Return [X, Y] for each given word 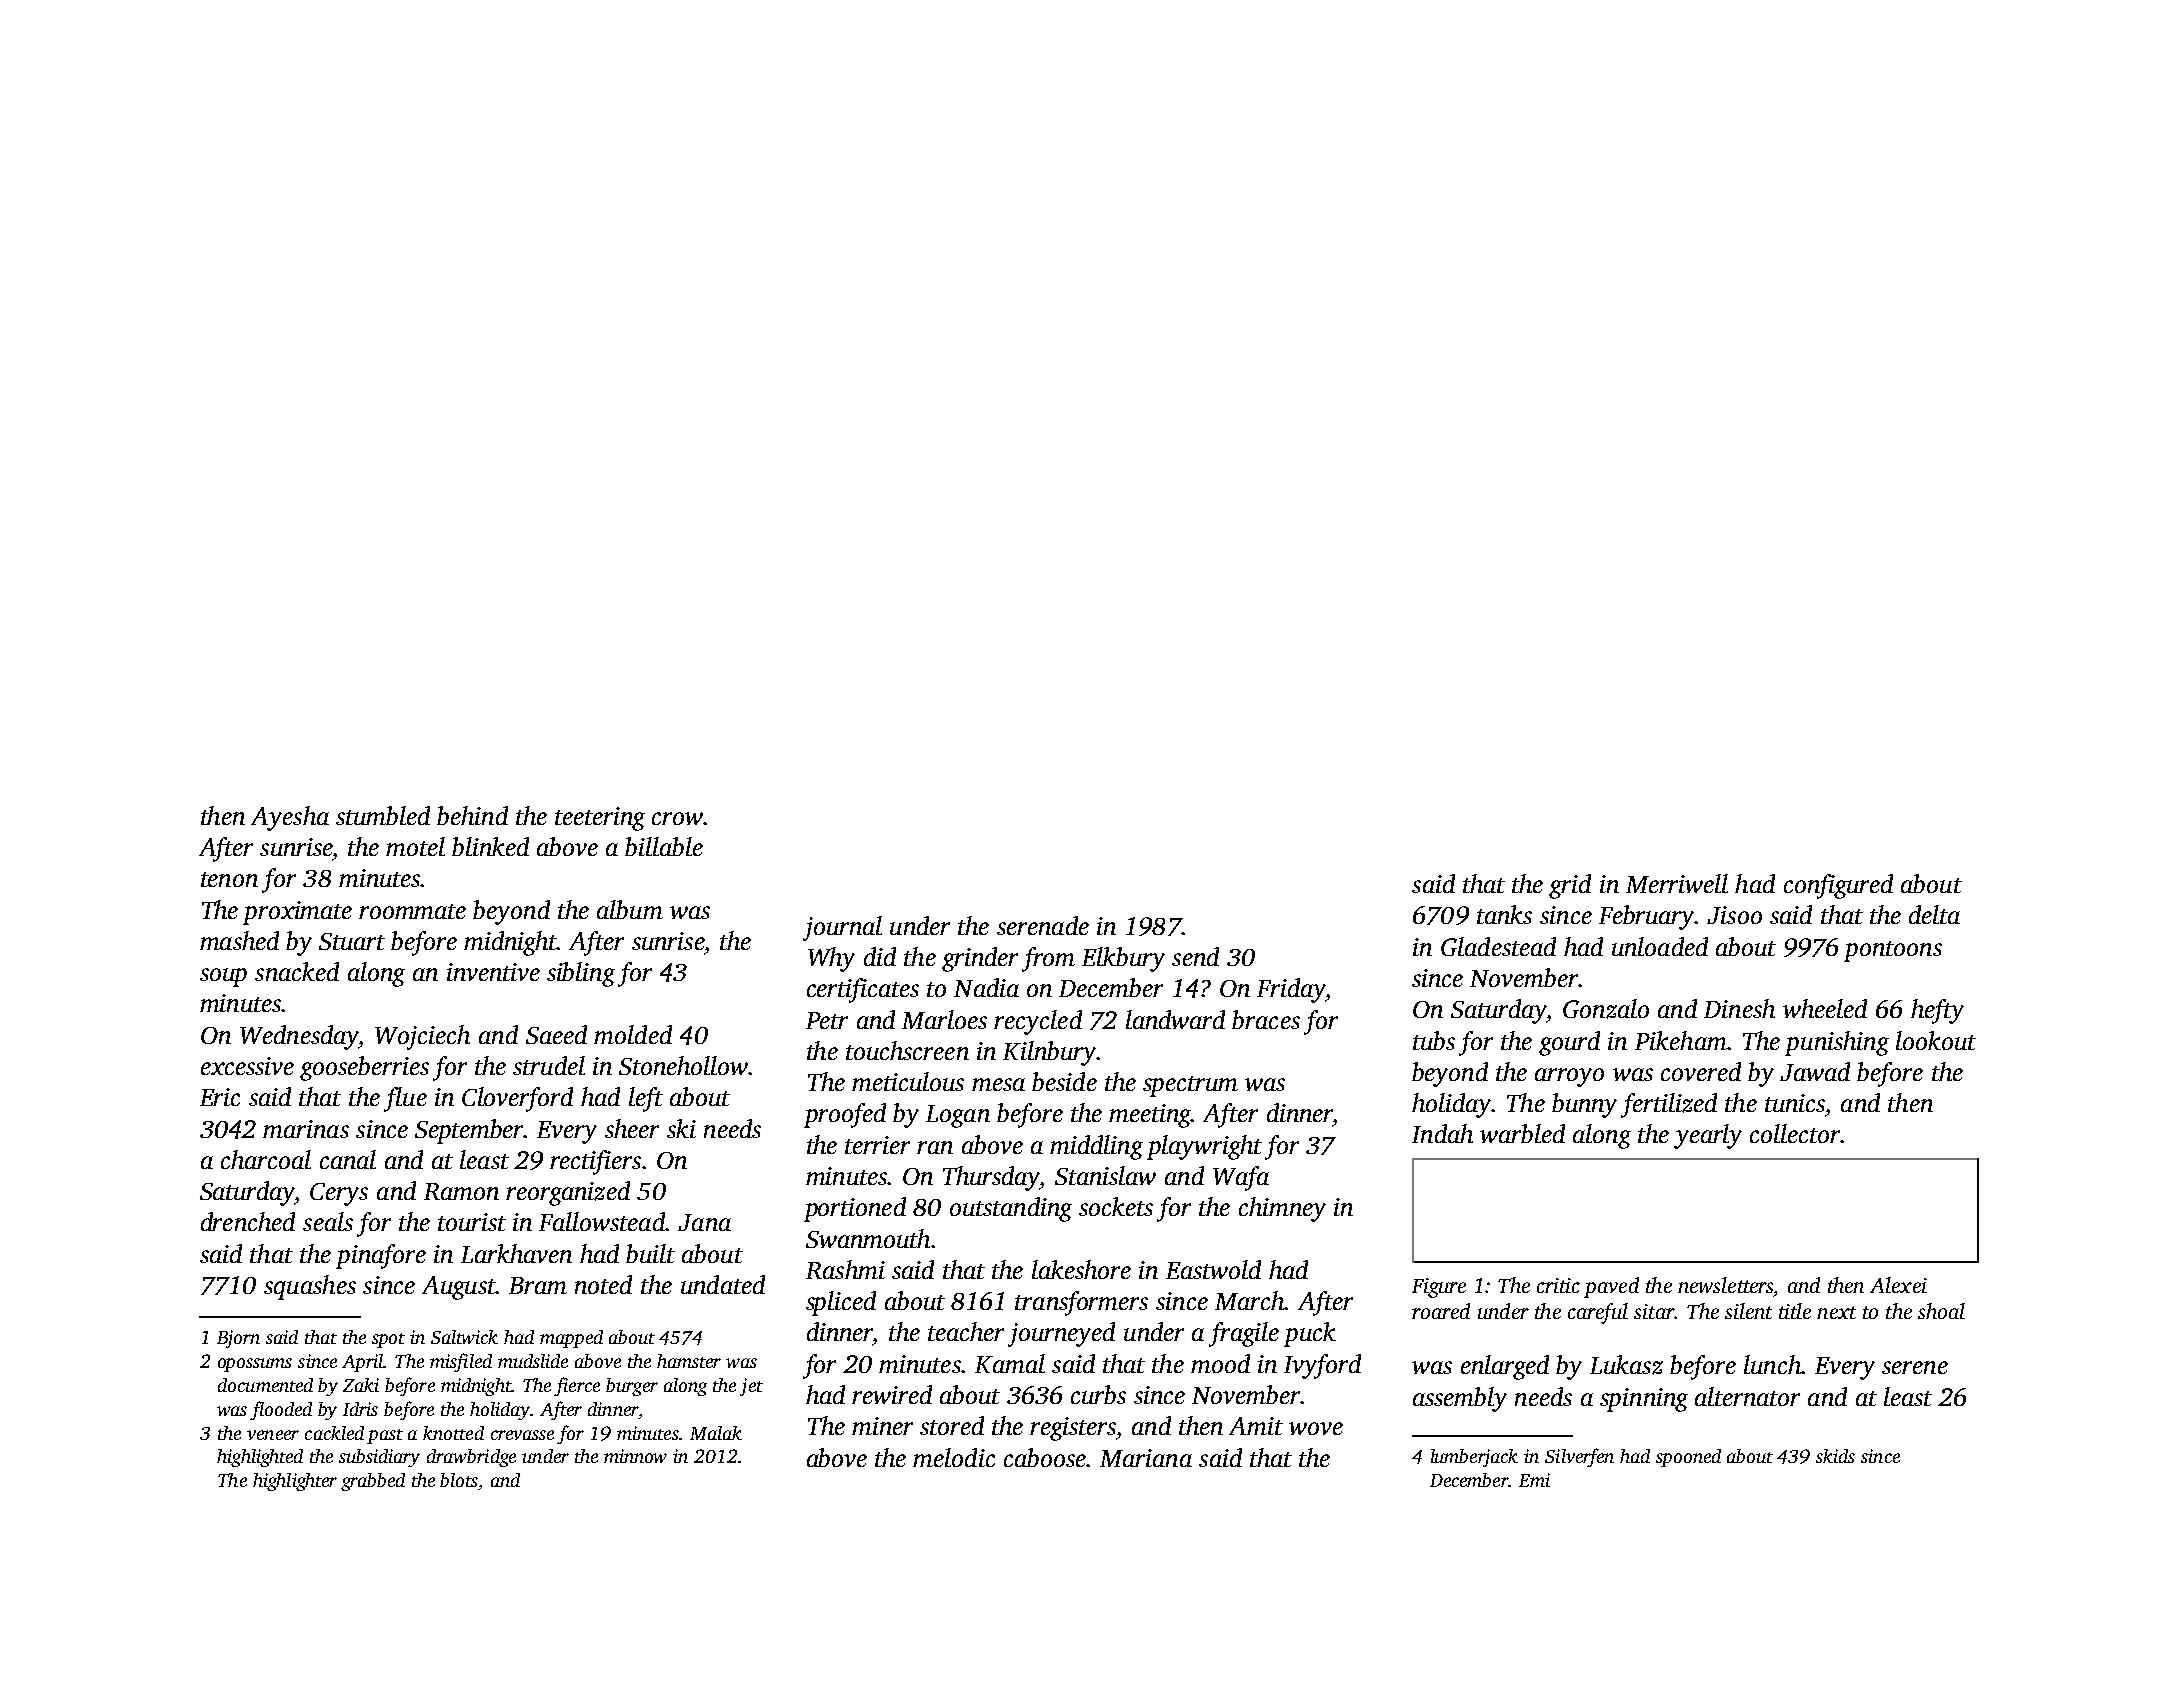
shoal [1941, 1311]
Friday [1291, 990]
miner [882, 1426]
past [385, 1436]
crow [677, 818]
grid [1570, 886]
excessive [247, 1066]
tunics [1795, 1103]
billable [664, 846]
